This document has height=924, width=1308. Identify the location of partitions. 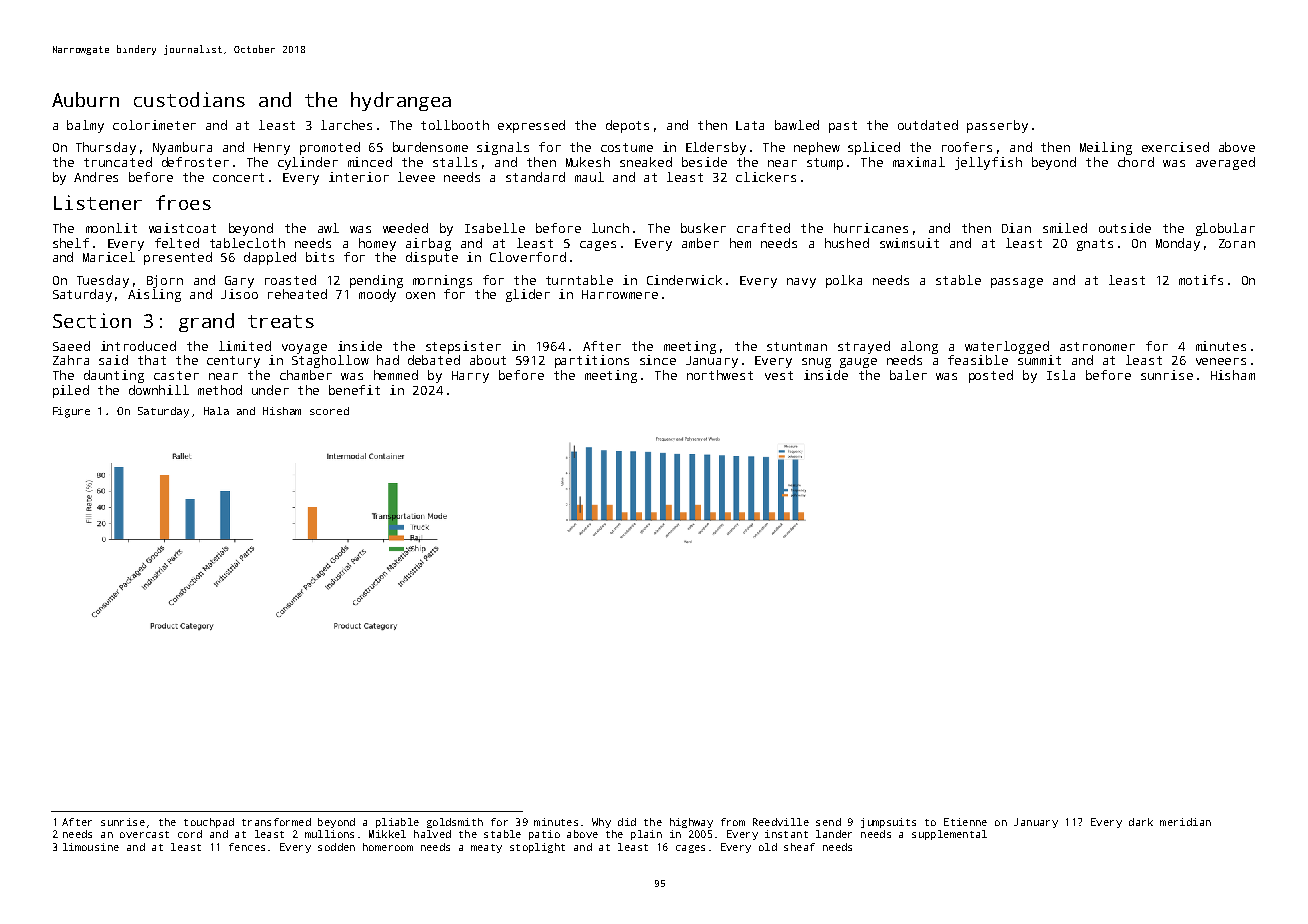
(592, 361).
